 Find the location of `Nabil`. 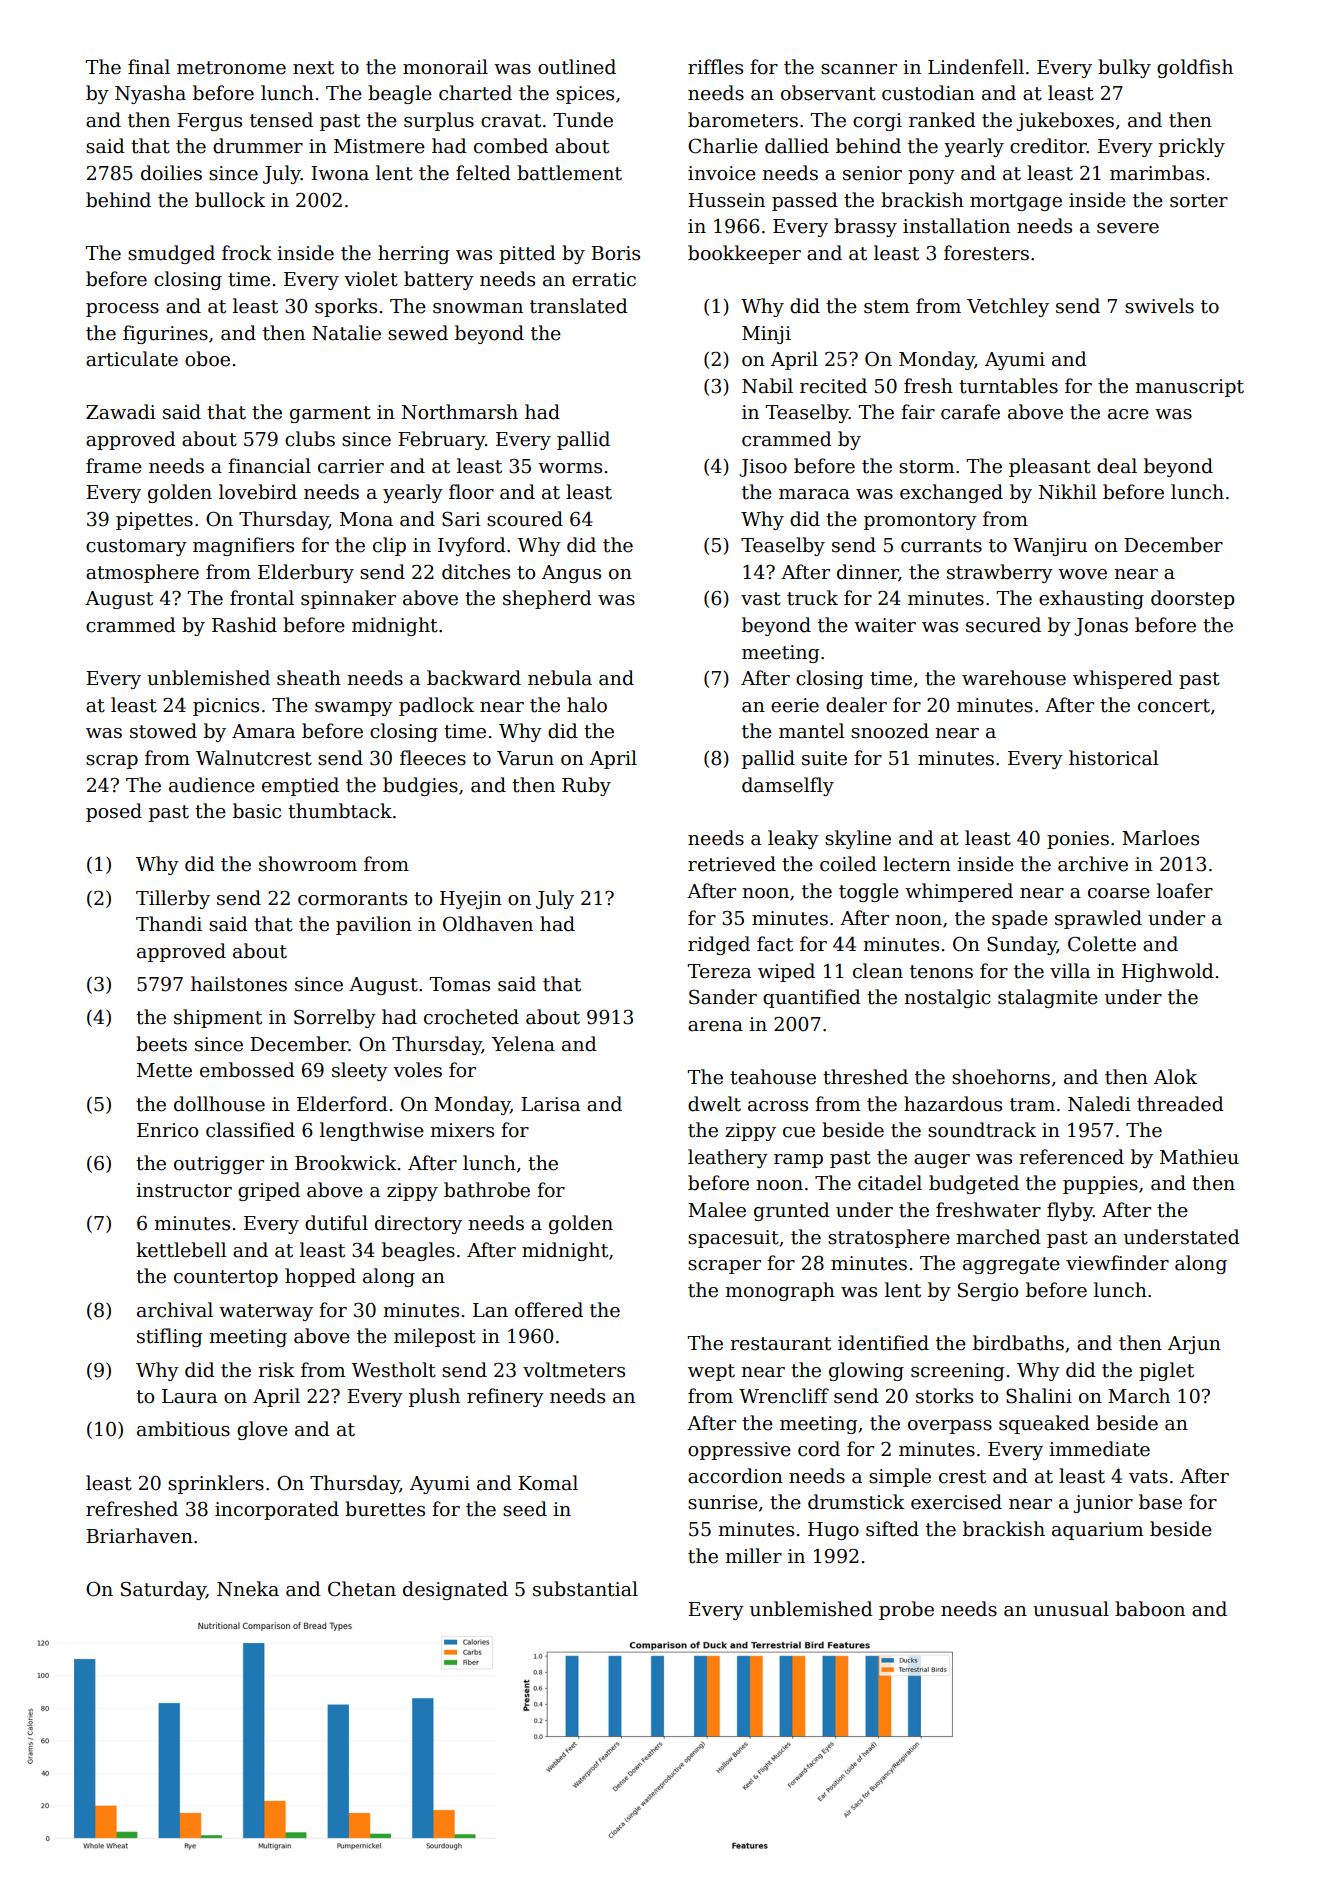

Nabil is located at coordinates (767, 386).
